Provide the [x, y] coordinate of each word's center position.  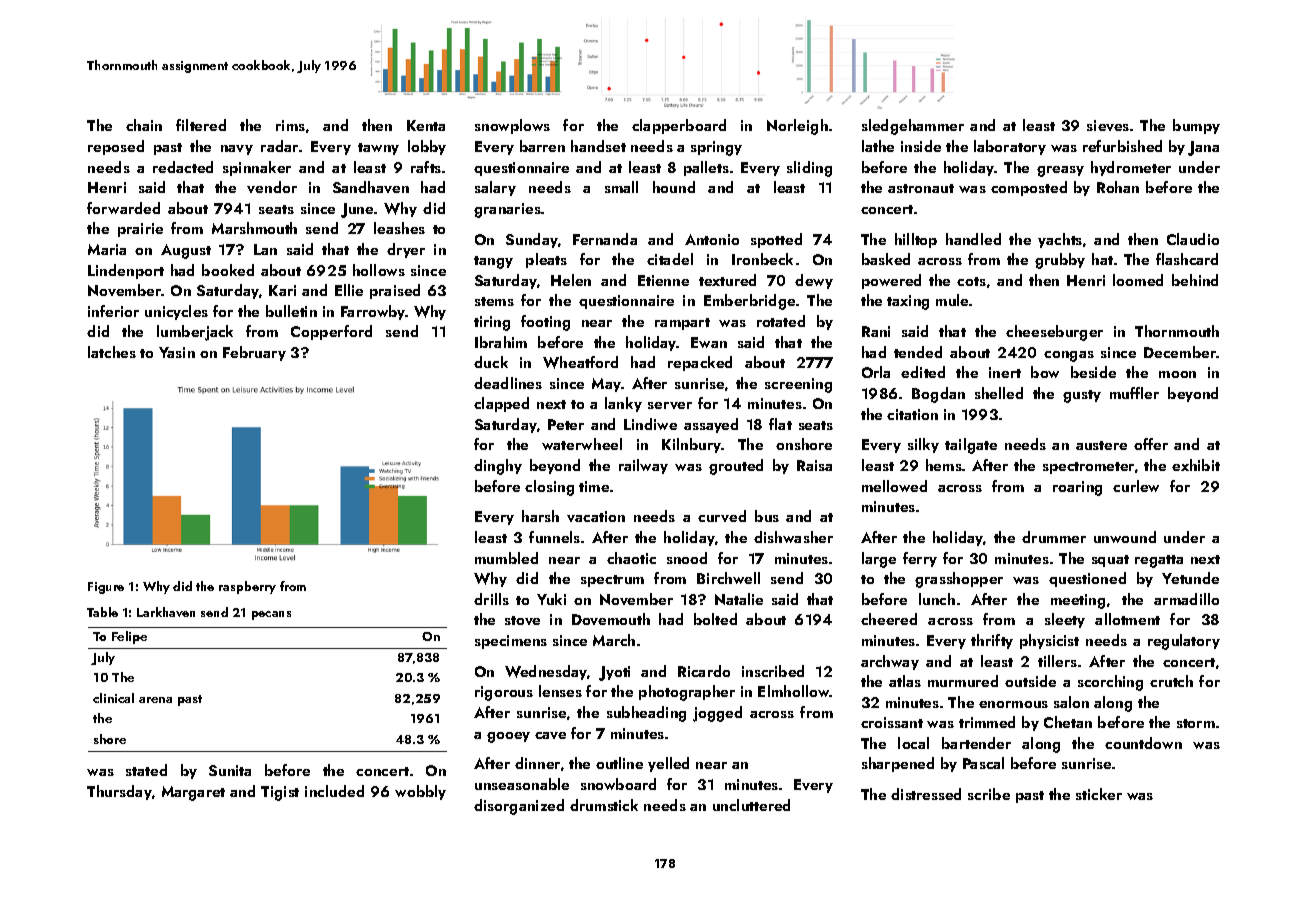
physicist [1049, 641]
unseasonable [522, 784]
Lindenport [126, 271]
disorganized [519, 807]
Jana [1203, 148]
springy [716, 148]
